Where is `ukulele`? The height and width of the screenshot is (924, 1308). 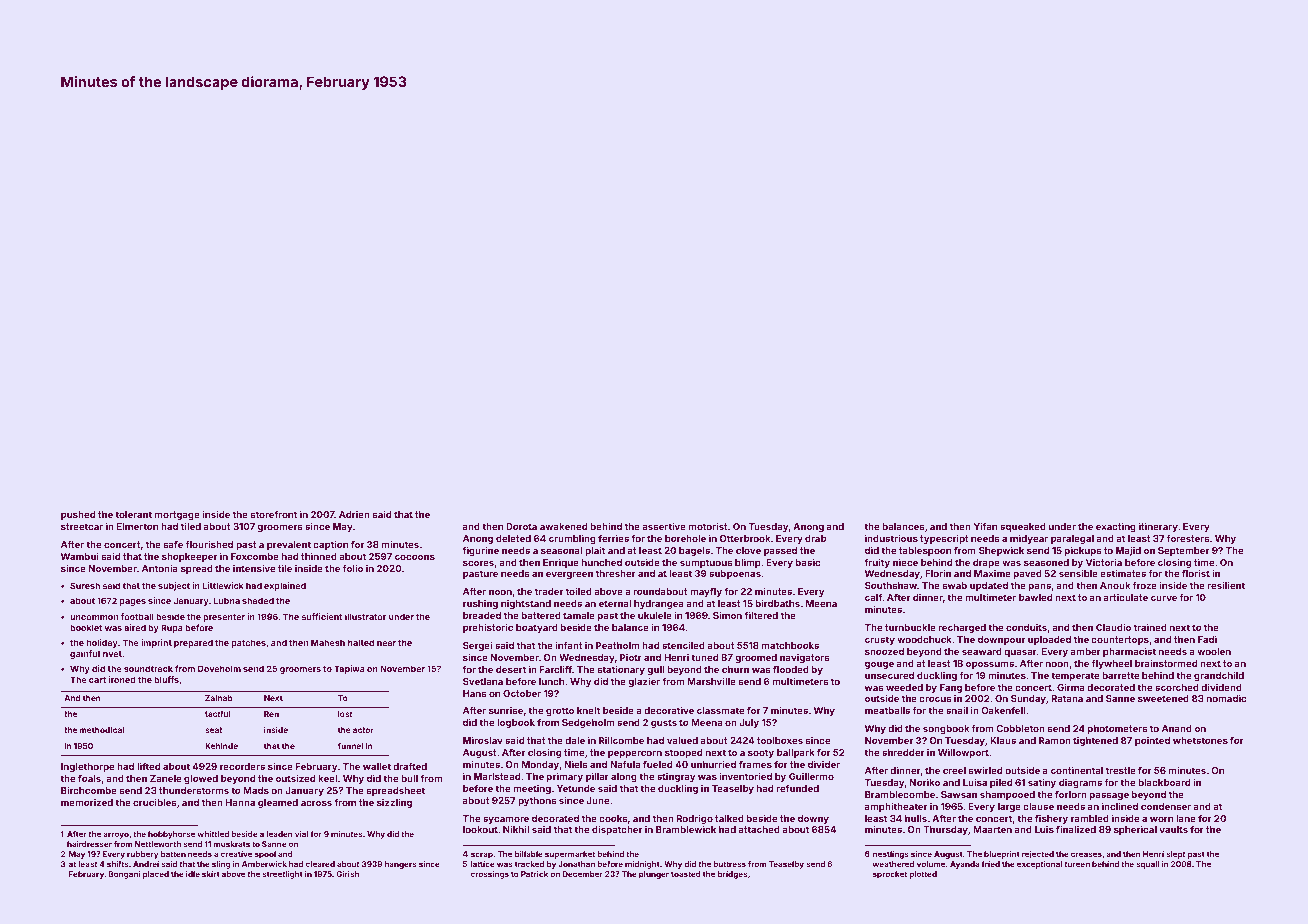 ukulele is located at coordinates (655, 615).
